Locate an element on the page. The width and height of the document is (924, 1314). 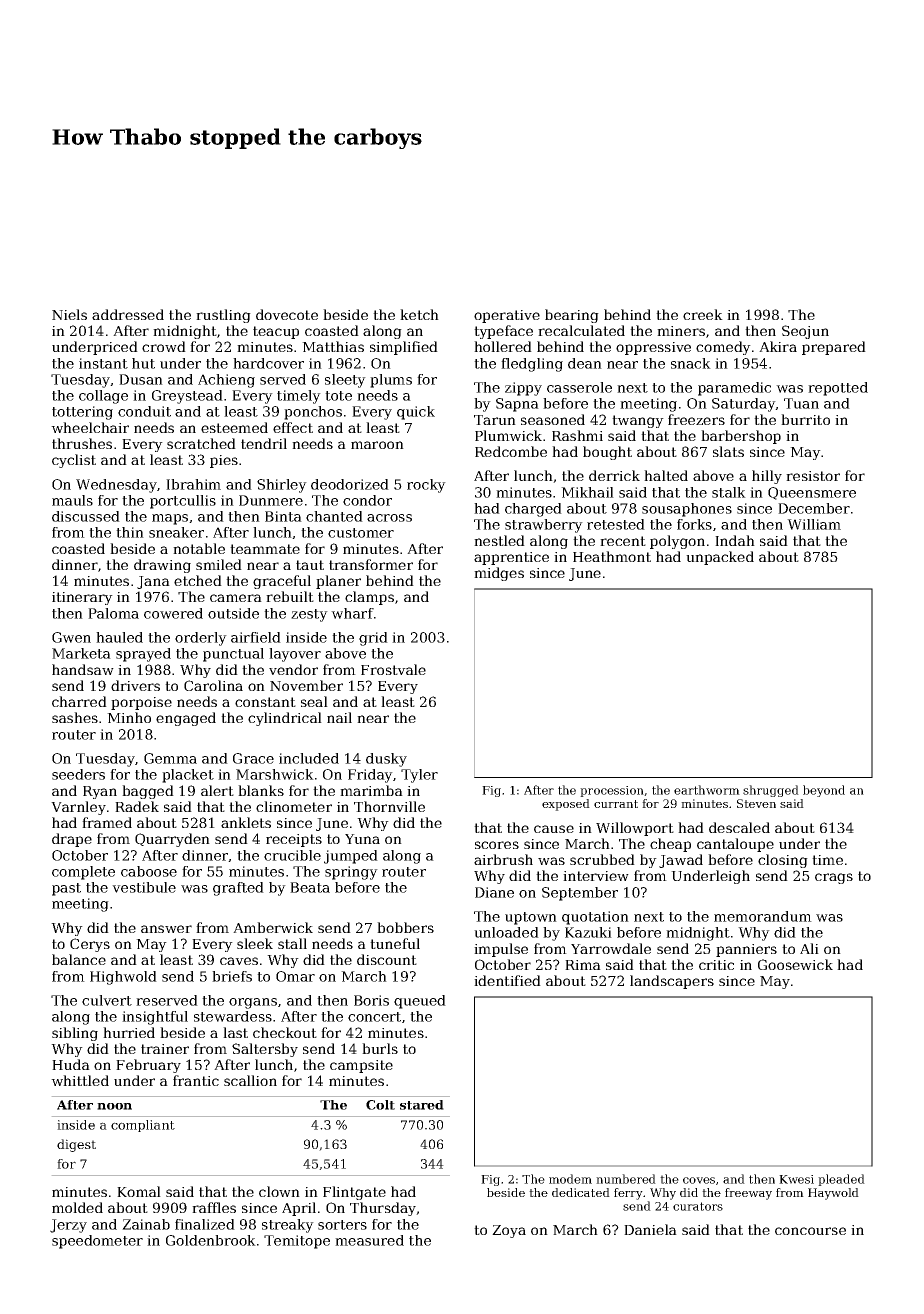
sneaker is located at coordinates (176, 532).
